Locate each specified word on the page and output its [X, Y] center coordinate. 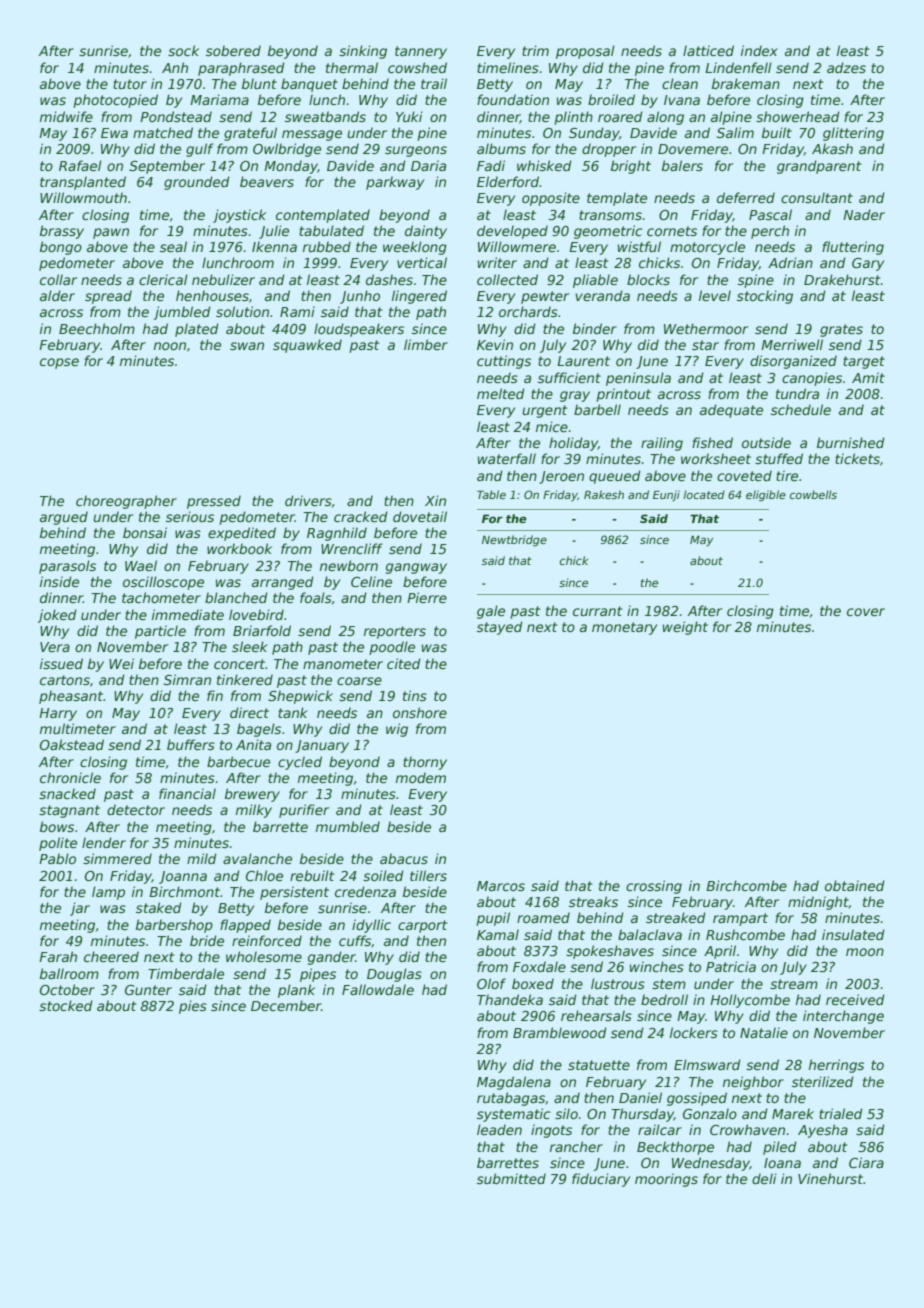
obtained [855, 885]
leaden [499, 1129]
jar [80, 909]
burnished [851, 442]
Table [491, 494]
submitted [511, 1178]
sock [183, 50]
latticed [708, 50]
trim [535, 50]
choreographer [126, 502]
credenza [365, 891]
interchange [843, 1017]
